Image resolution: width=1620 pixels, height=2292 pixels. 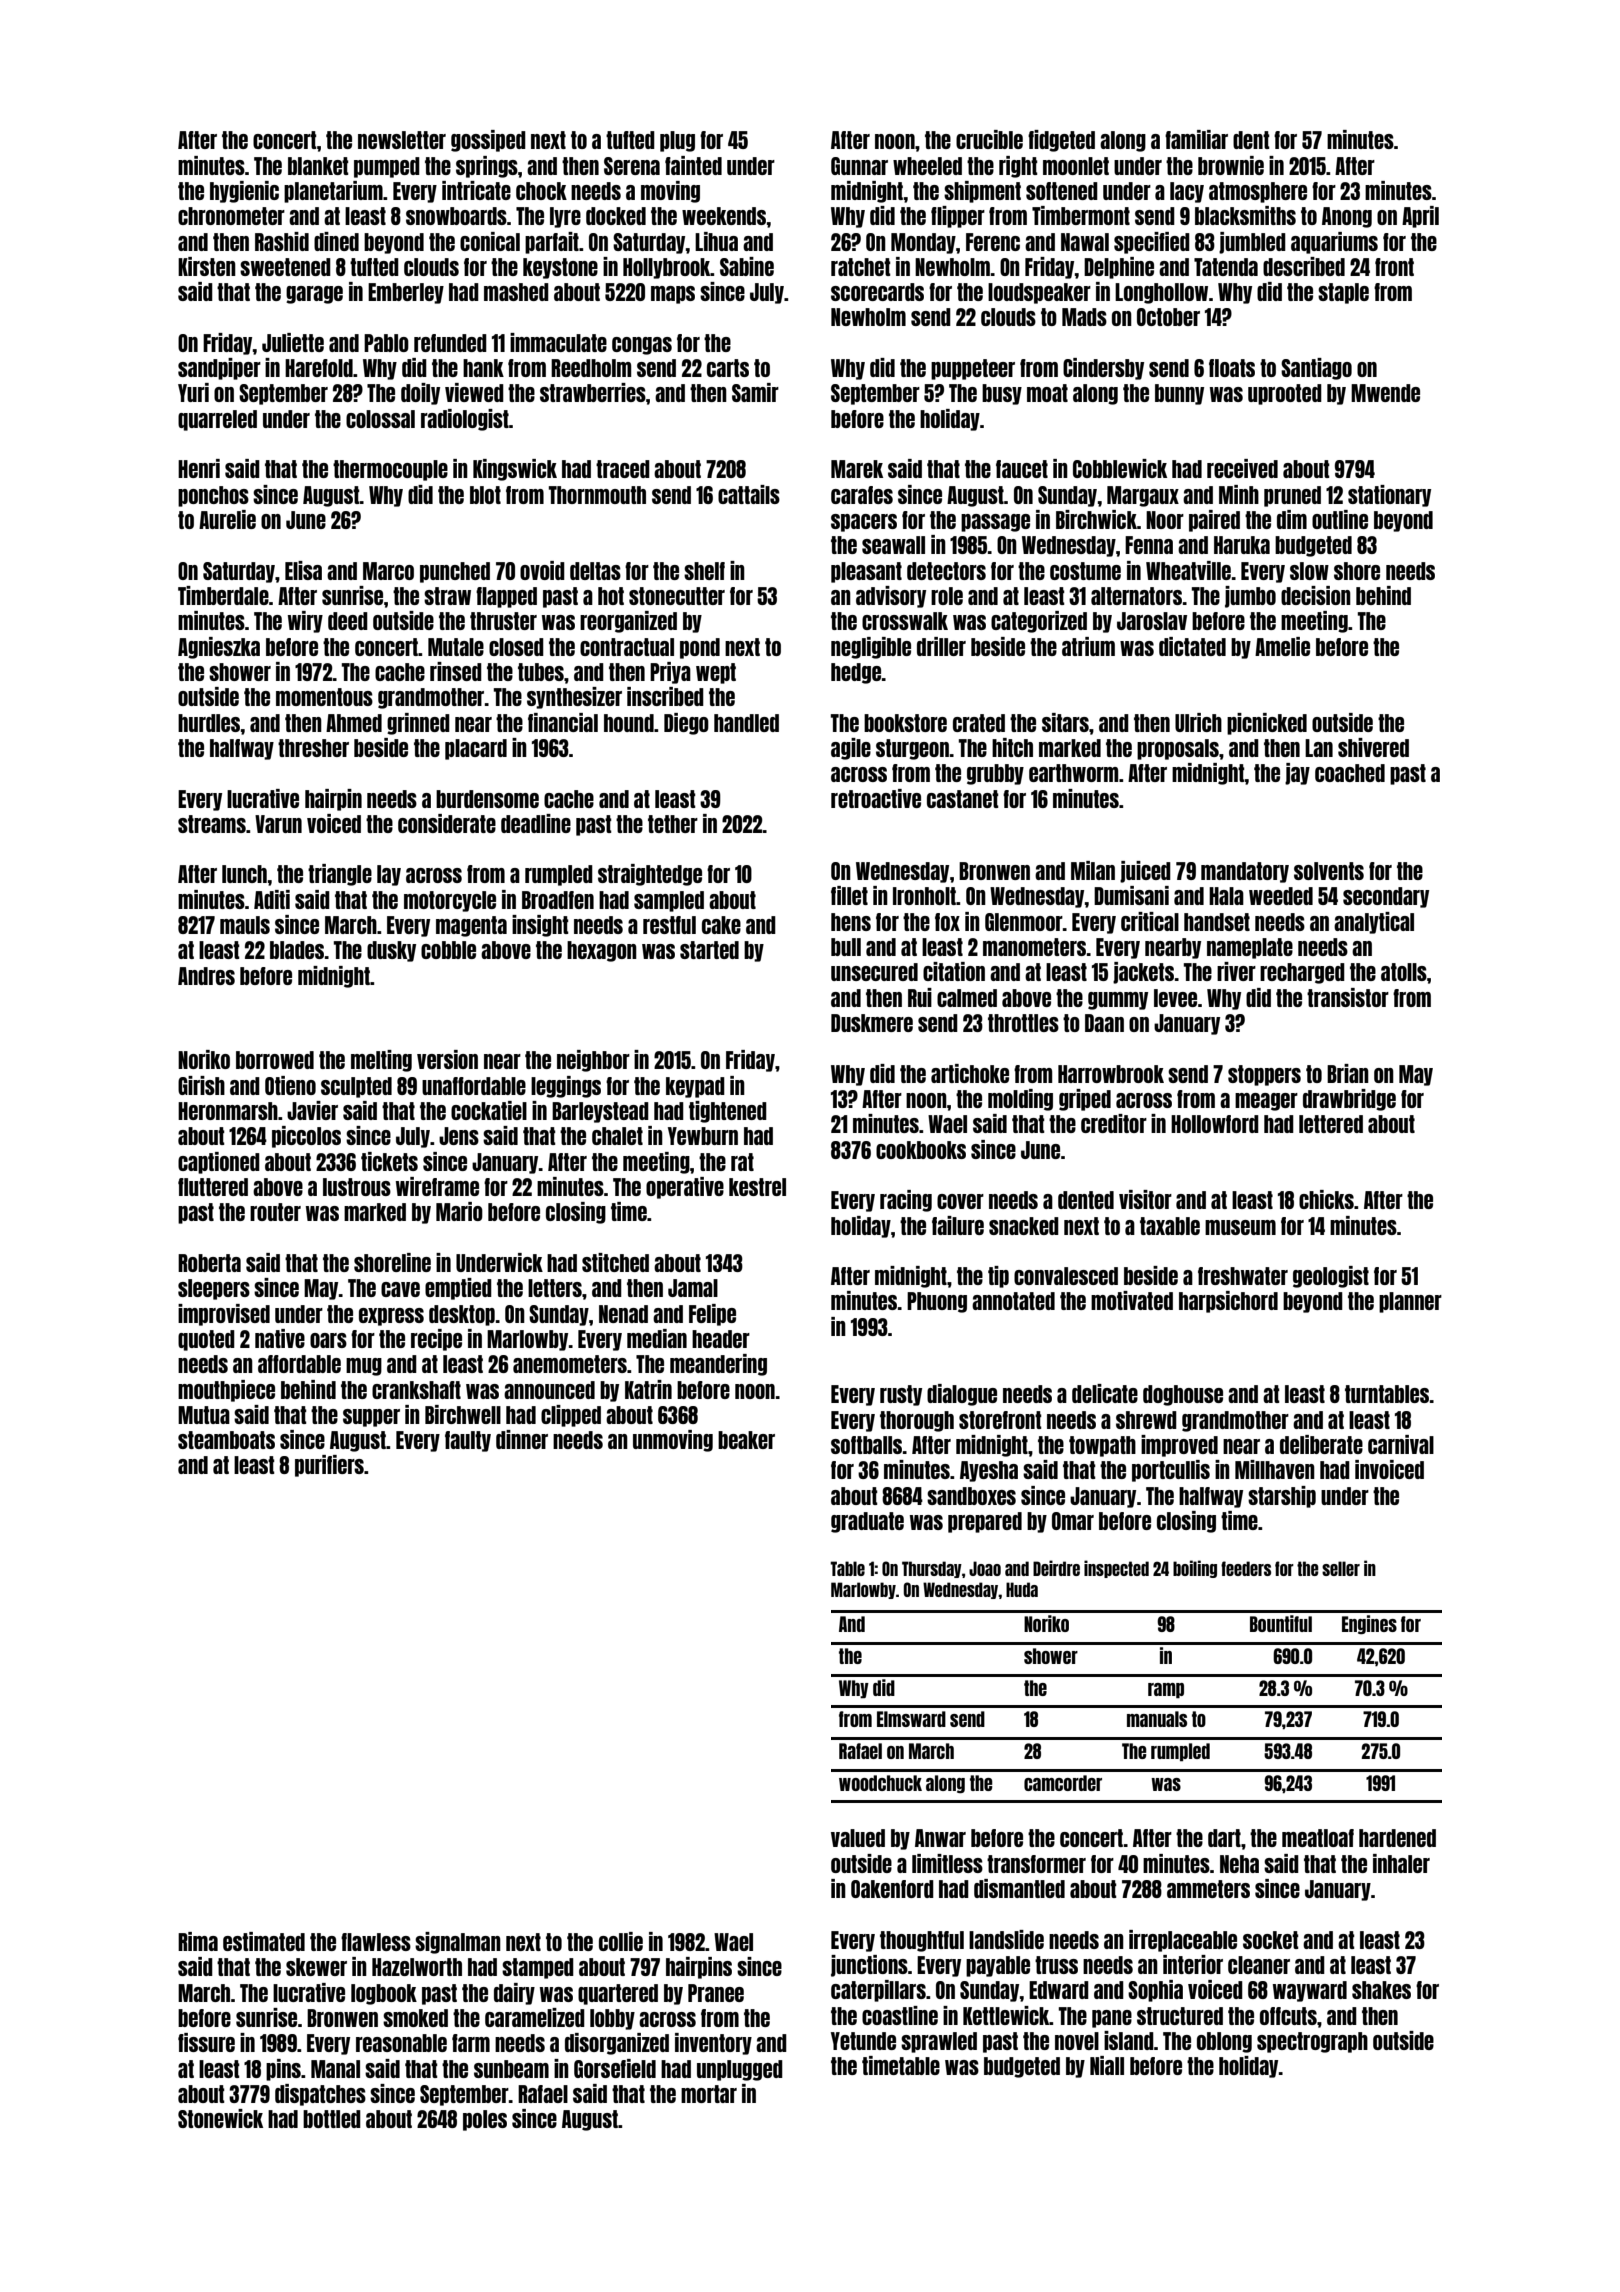 I want to click on mauls, so click(x=245, y=925).
